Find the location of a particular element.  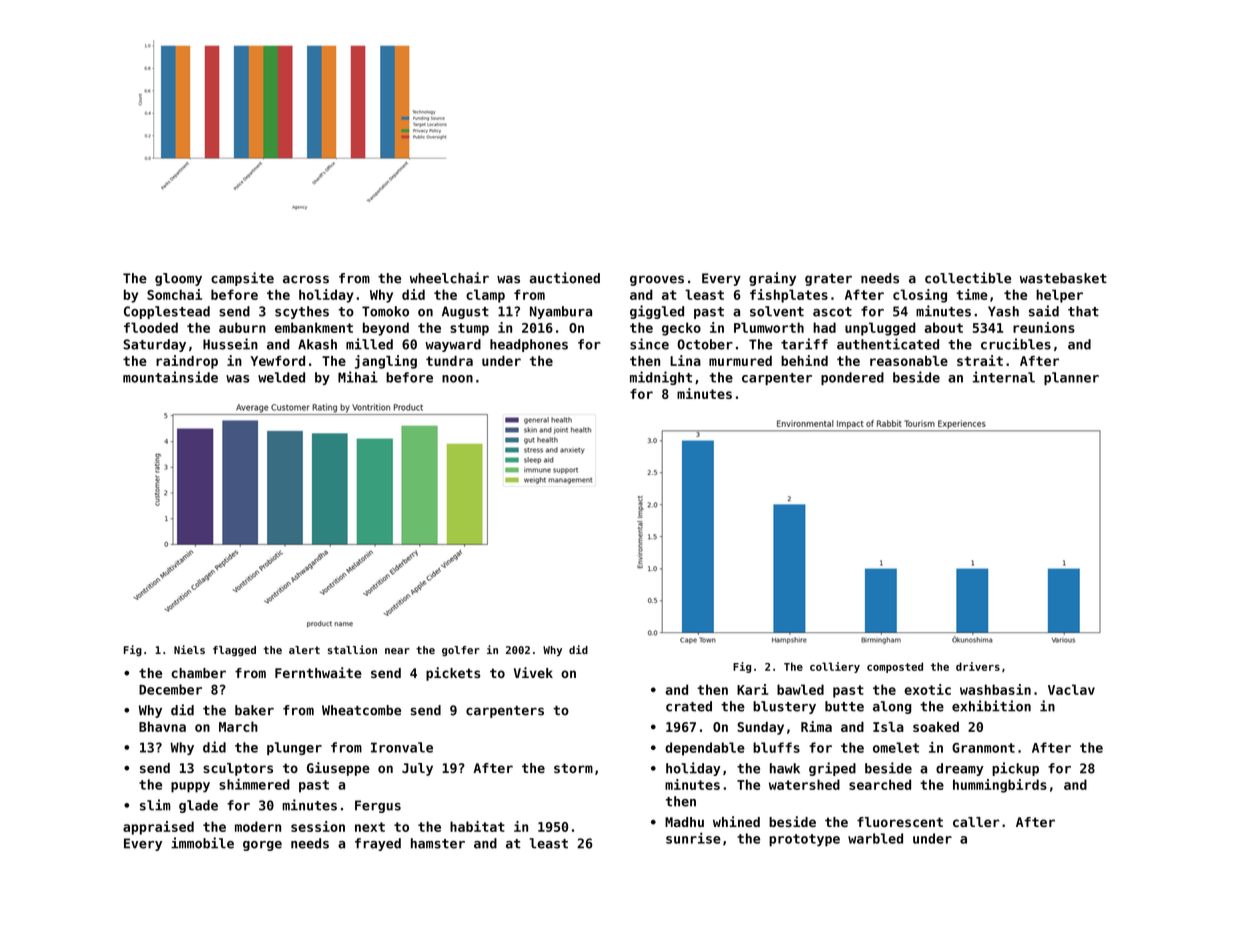

midnight is located at coordinates (661, 378).
